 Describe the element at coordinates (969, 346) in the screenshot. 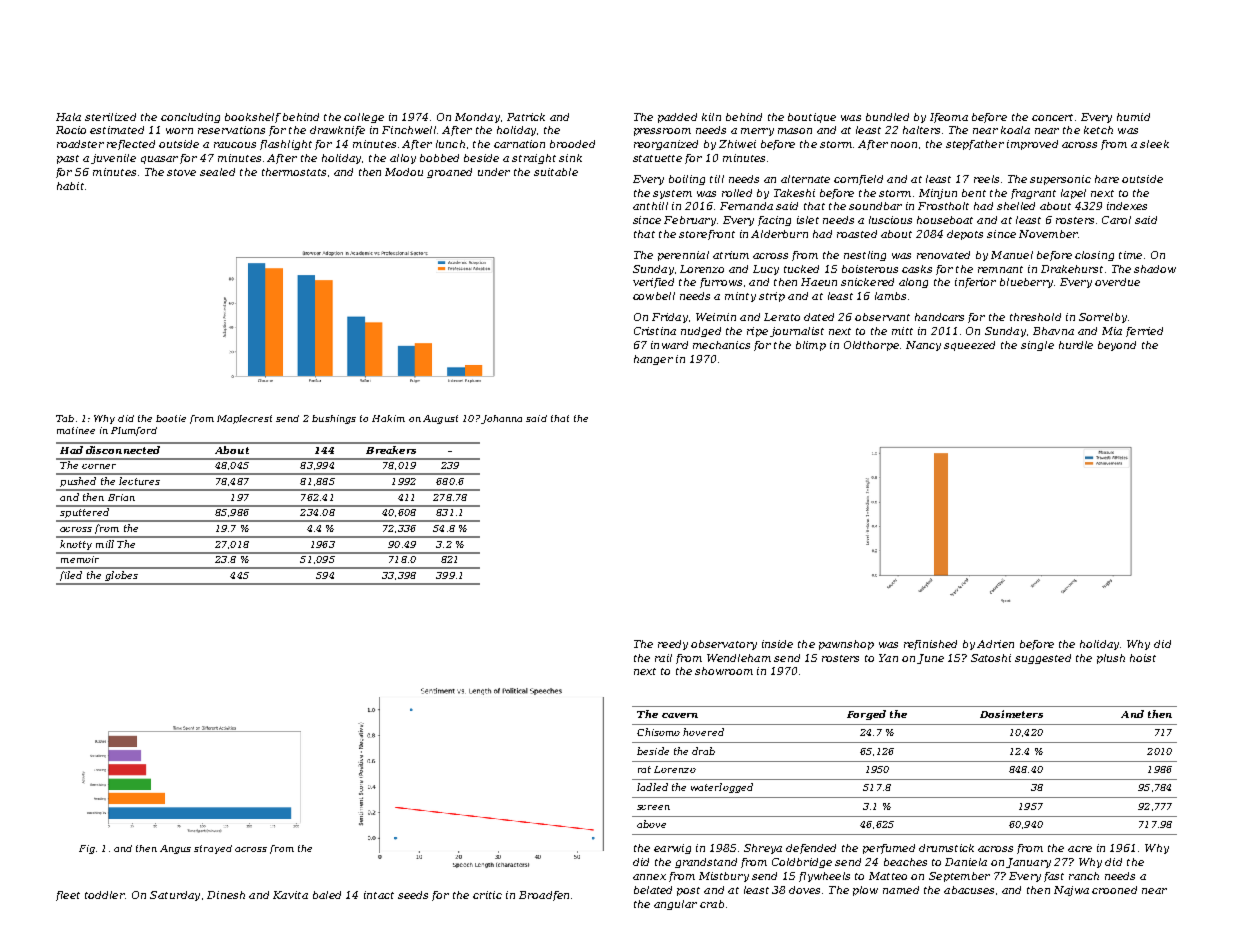

I see `squeezed` at that location.
